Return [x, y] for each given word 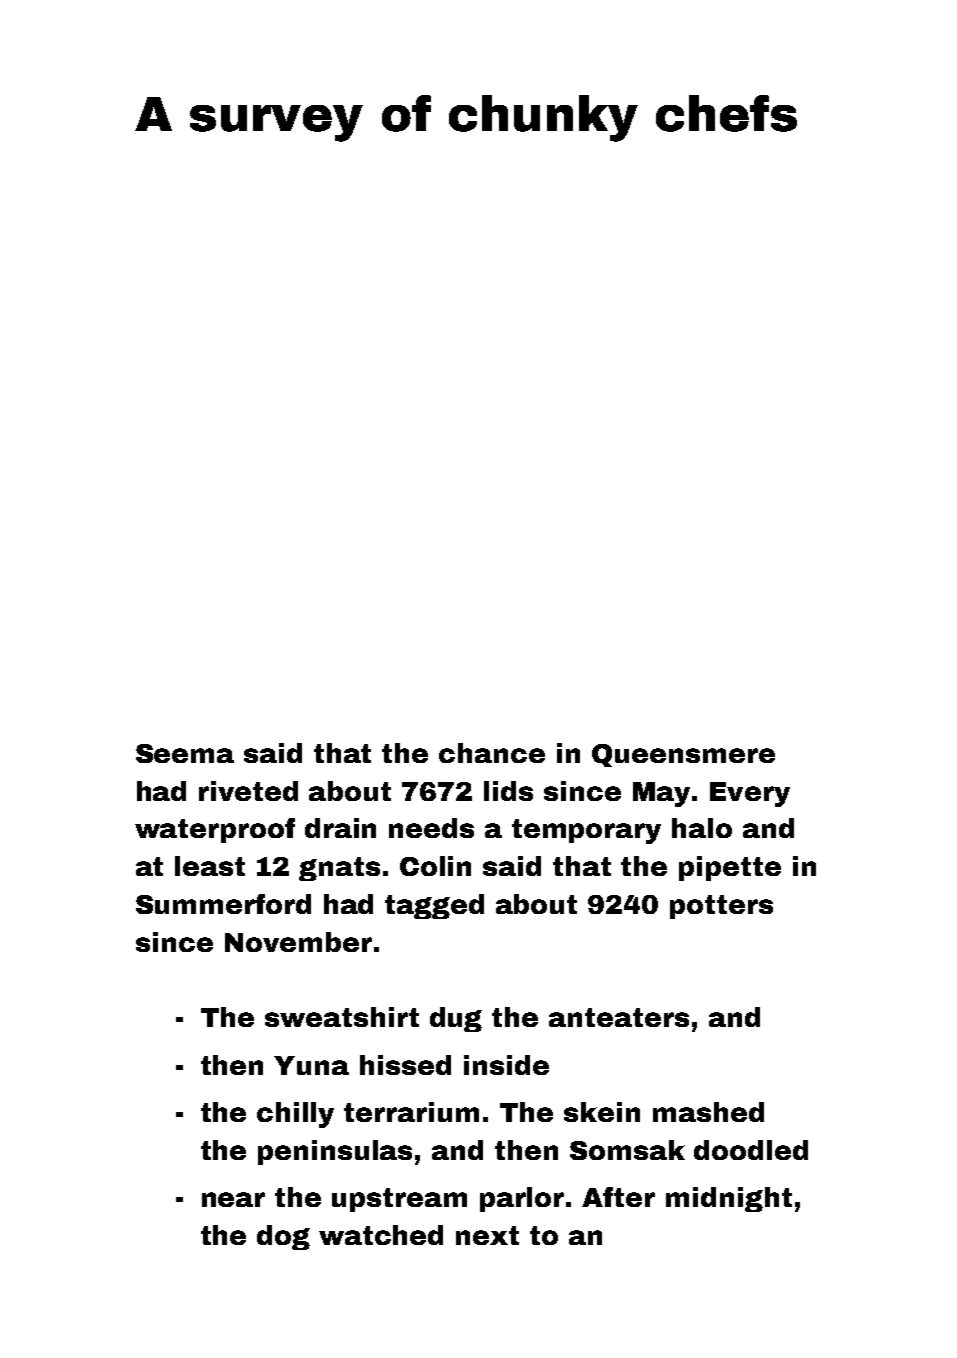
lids [508, 791]
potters [721, 907]
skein [602, 1112]
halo [702, 828]
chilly [295, 1115]
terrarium [411, 1112]
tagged [434, 906]
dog [283, 1237]
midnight [729, 1199]
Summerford [223, 904]
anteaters [619, 1017]
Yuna [311, 1065]
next [487, 1235]
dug [456, 1019]
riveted [248, 791]
